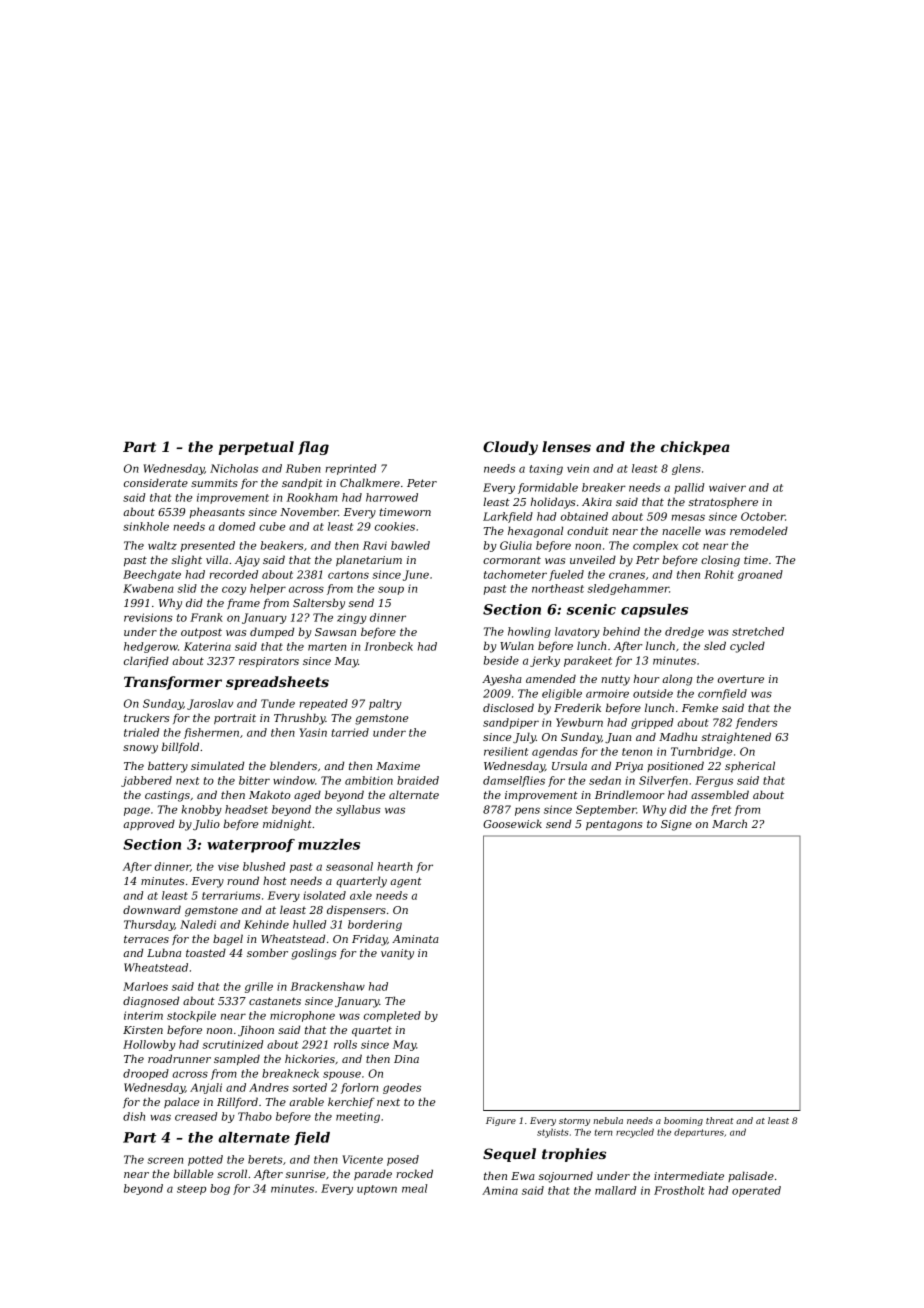 The image size is (924, 1308). Describe the element at coordinates (287, 825) in the screenshot. I see `midnight` at that location.
